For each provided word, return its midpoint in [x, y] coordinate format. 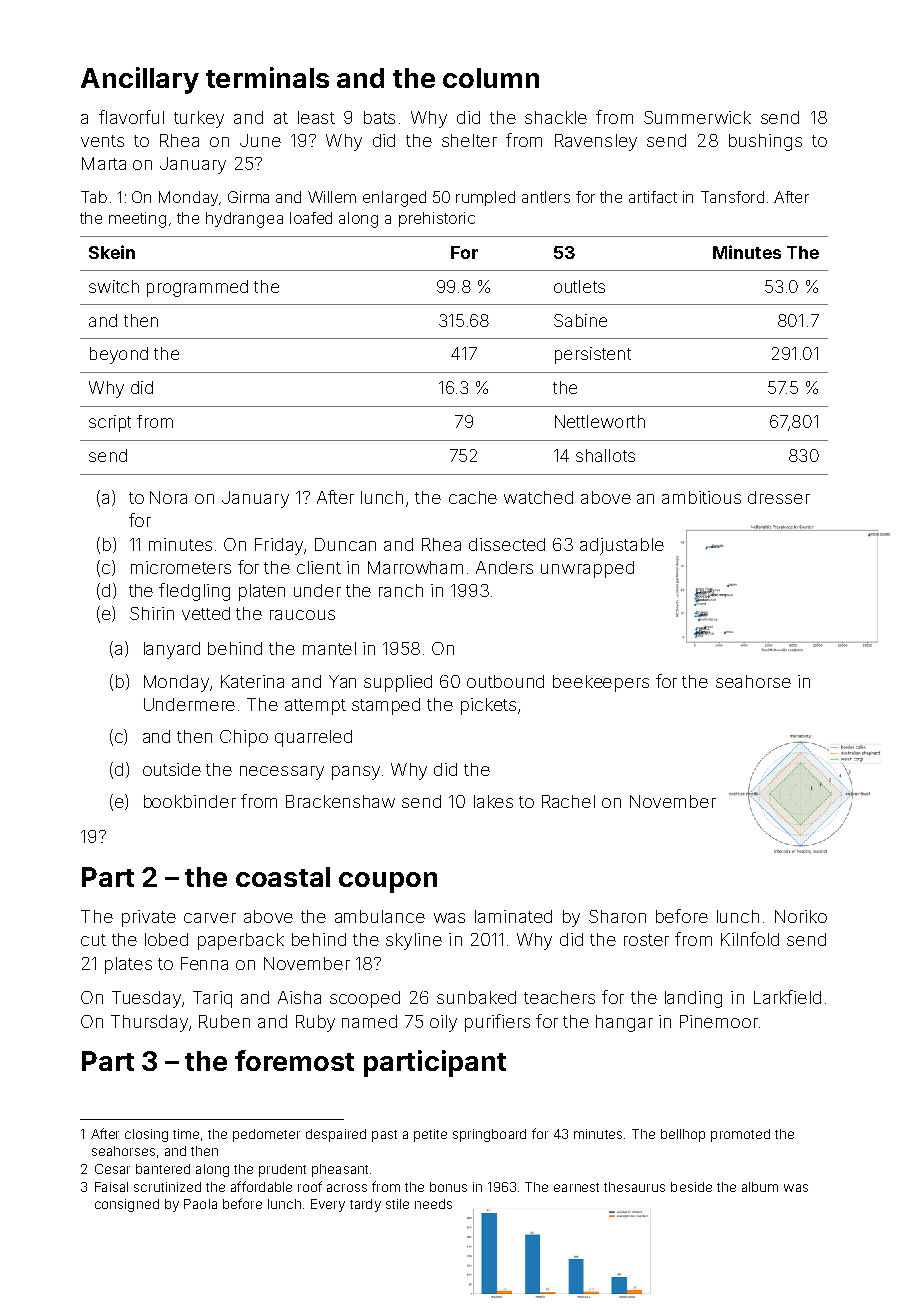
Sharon [617, 916]
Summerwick [697, 117]
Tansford [732, 197]
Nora [168, 497]
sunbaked [476, 997]
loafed [311, 218]
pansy [356, 773]
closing [146, 1135]
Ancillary [140, 80]
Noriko [801, 916]
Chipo [244, 738]
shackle [556, 117]
